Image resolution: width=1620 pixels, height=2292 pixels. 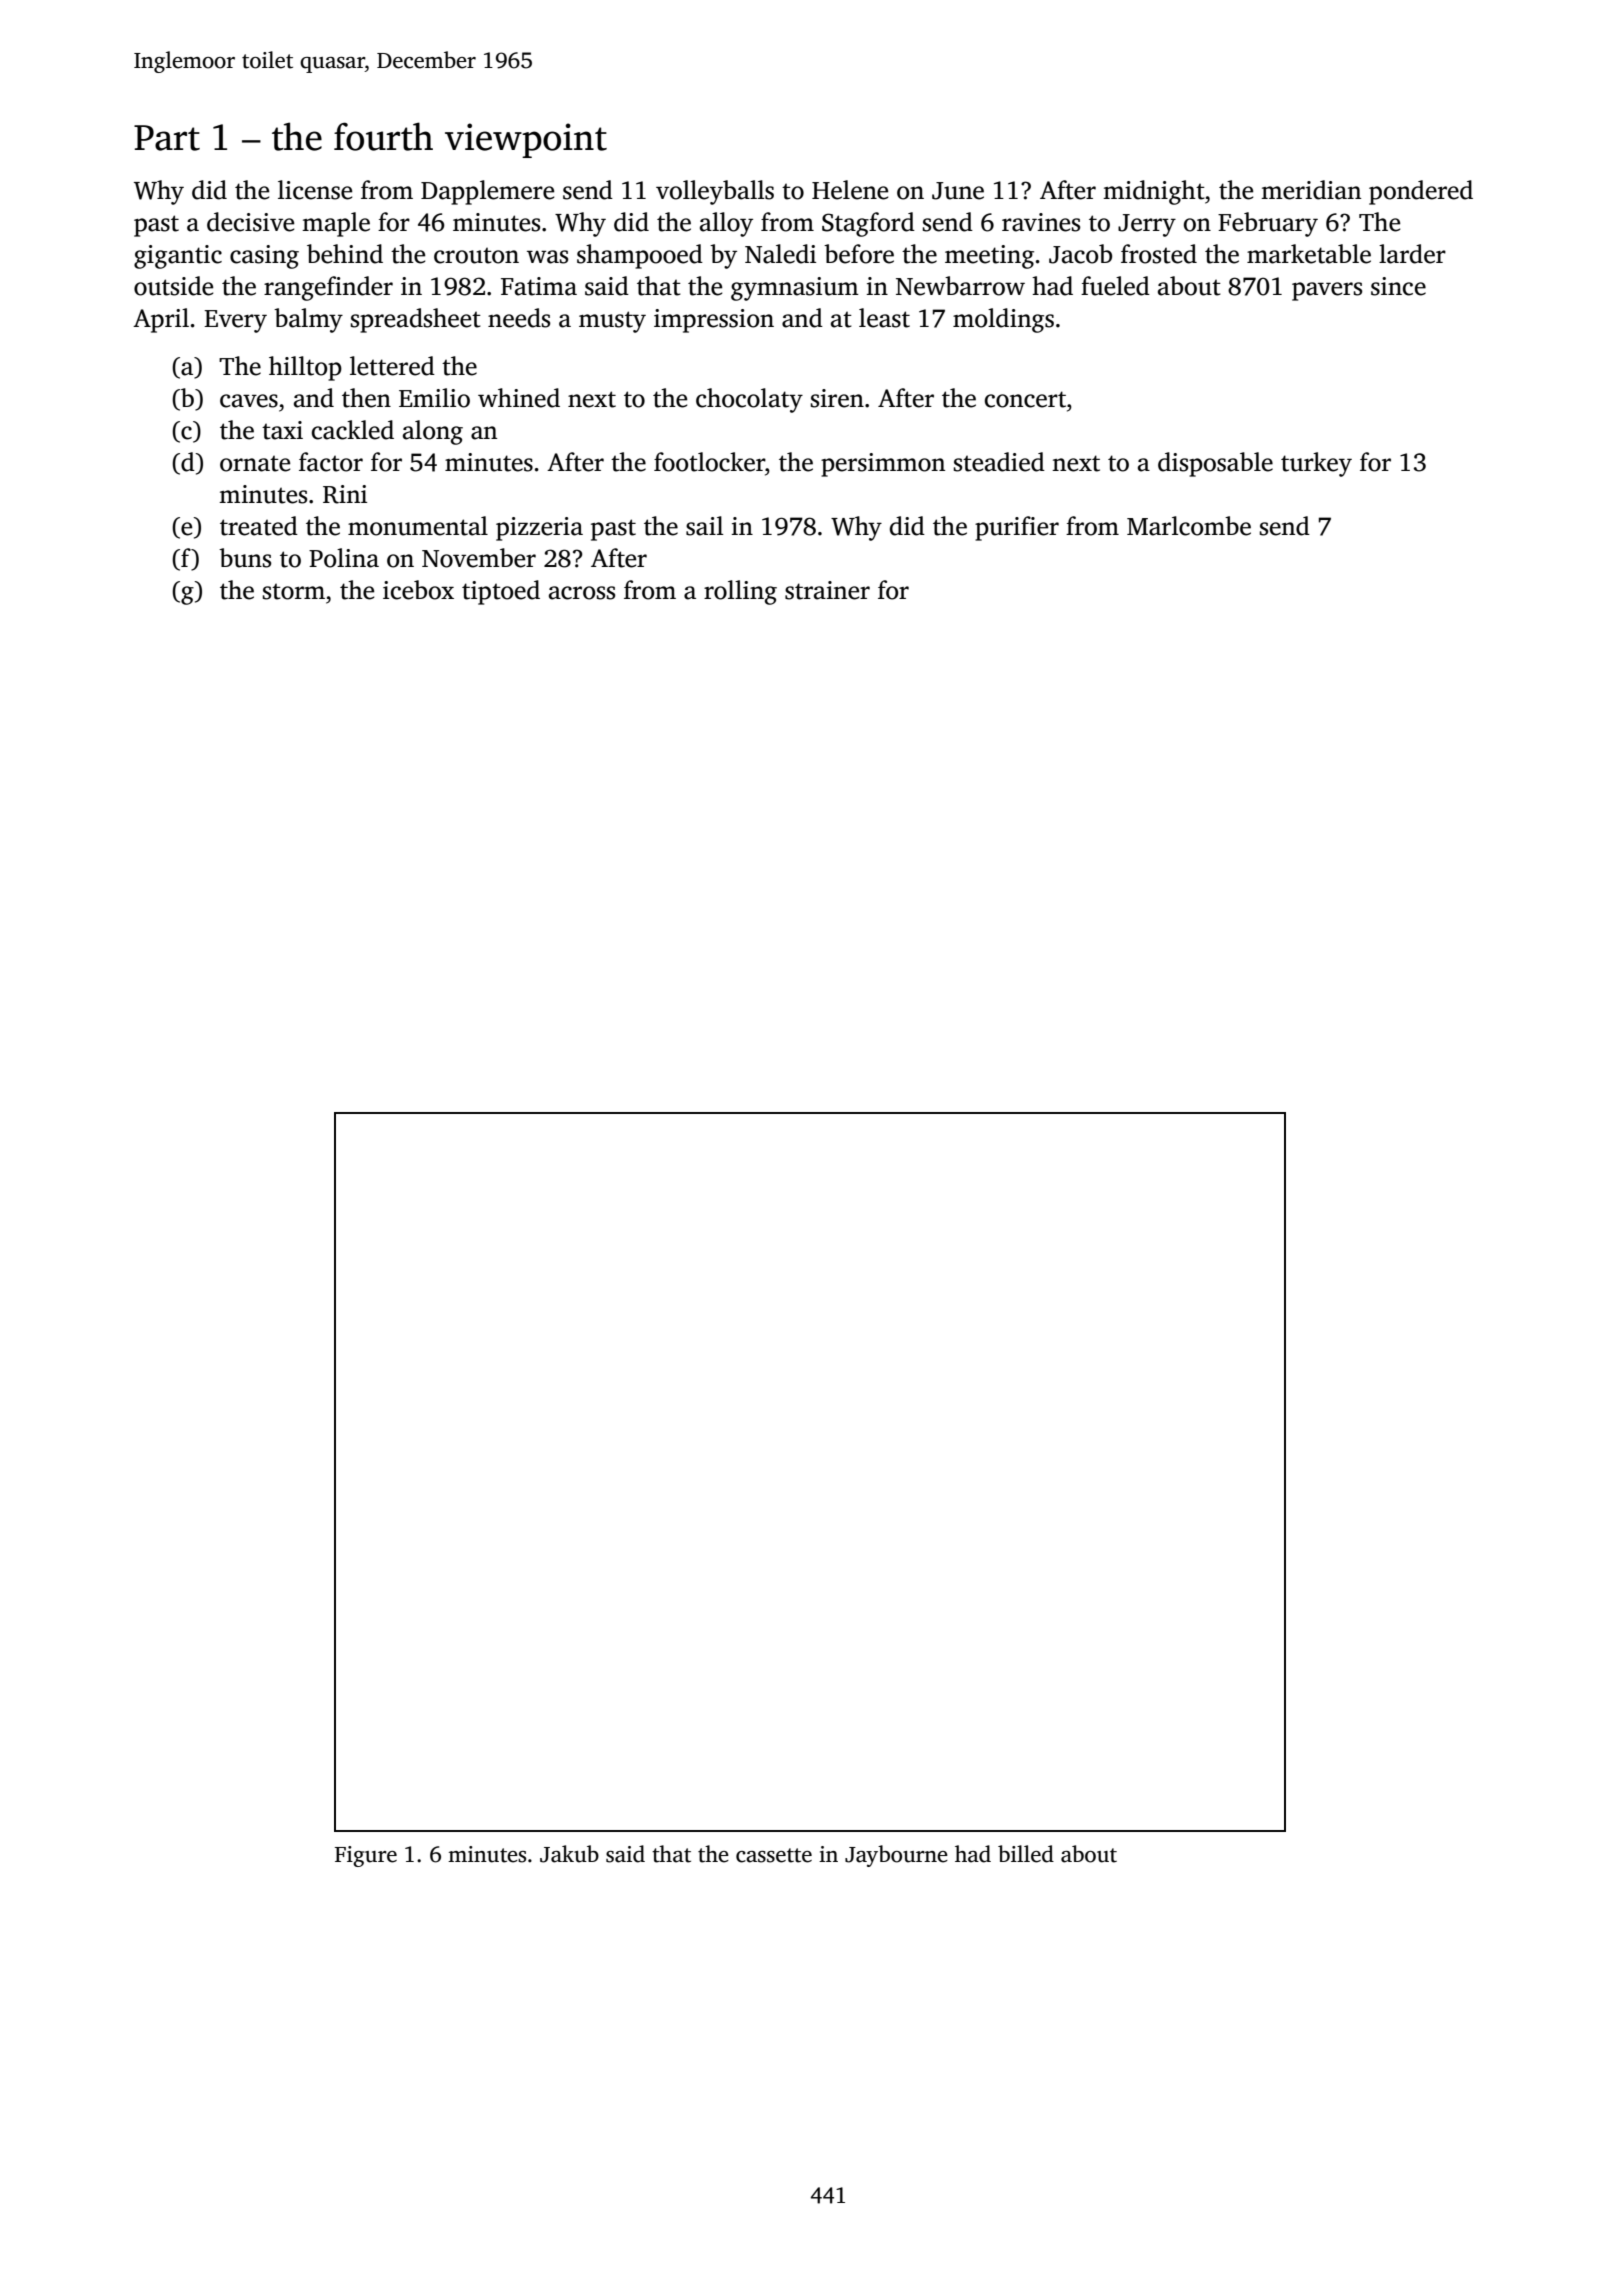 What do you see at coordinates (366, 1856) in the screenshot?
I see `Figure` at bounding box center [366, 1856].
